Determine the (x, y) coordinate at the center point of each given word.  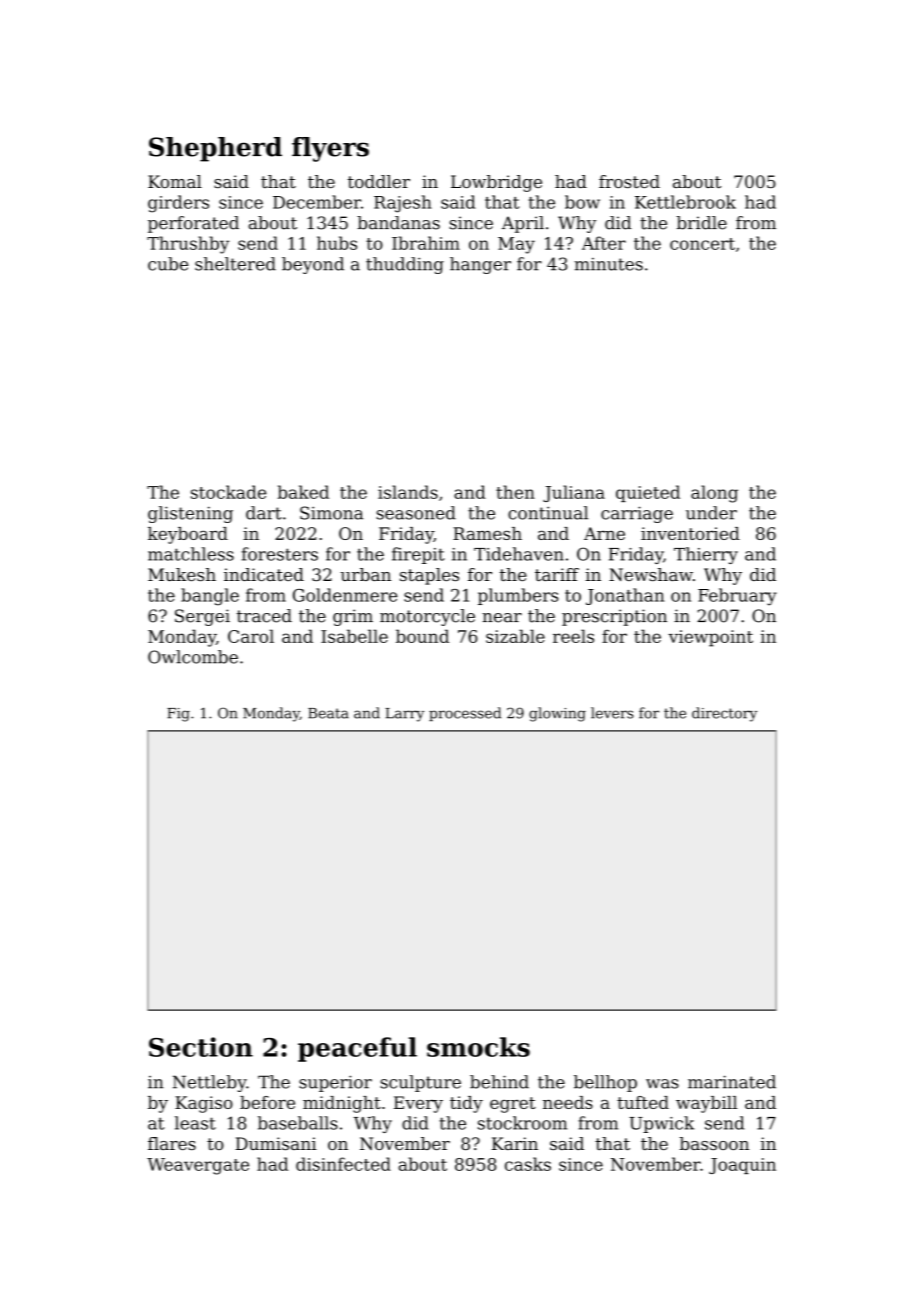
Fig (178, 715)
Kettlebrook (685, 202)
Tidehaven (519, 554)
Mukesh (182, 574)
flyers (330, 149)
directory (724, 714)
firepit (418, 555)
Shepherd (215, 149)
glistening (190, 514)
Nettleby (210, 1083)
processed (465, 714)
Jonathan (625, 596)
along (714, 494)
